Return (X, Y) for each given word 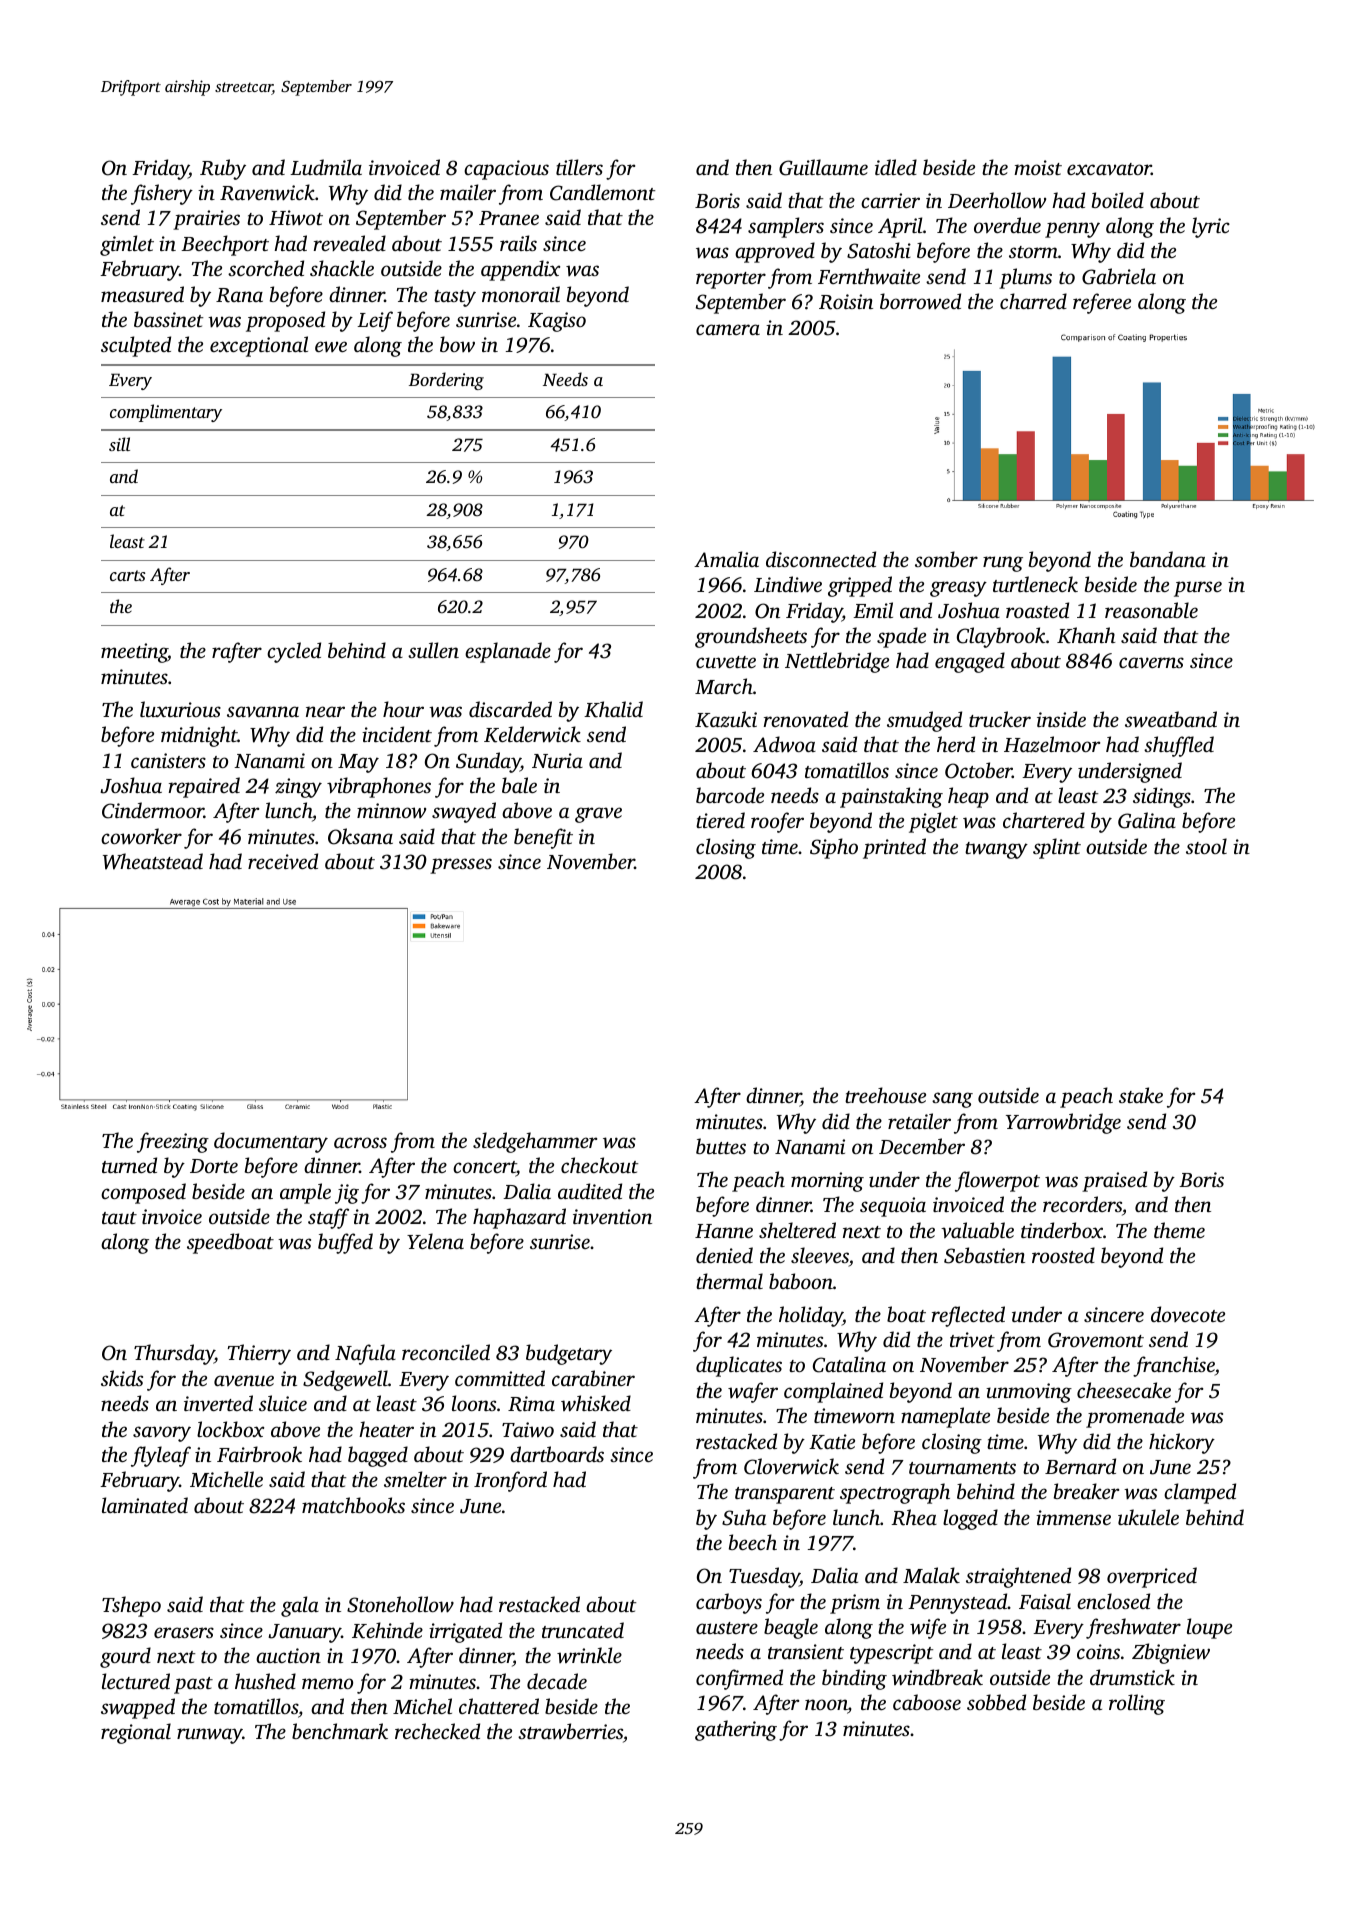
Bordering (446, 381)
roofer (777, 822)
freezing (173, 1142)
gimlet (127, 245)
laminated (145, 1505)
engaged (970, 662)
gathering (736, 1730)
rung (1003, 564)
